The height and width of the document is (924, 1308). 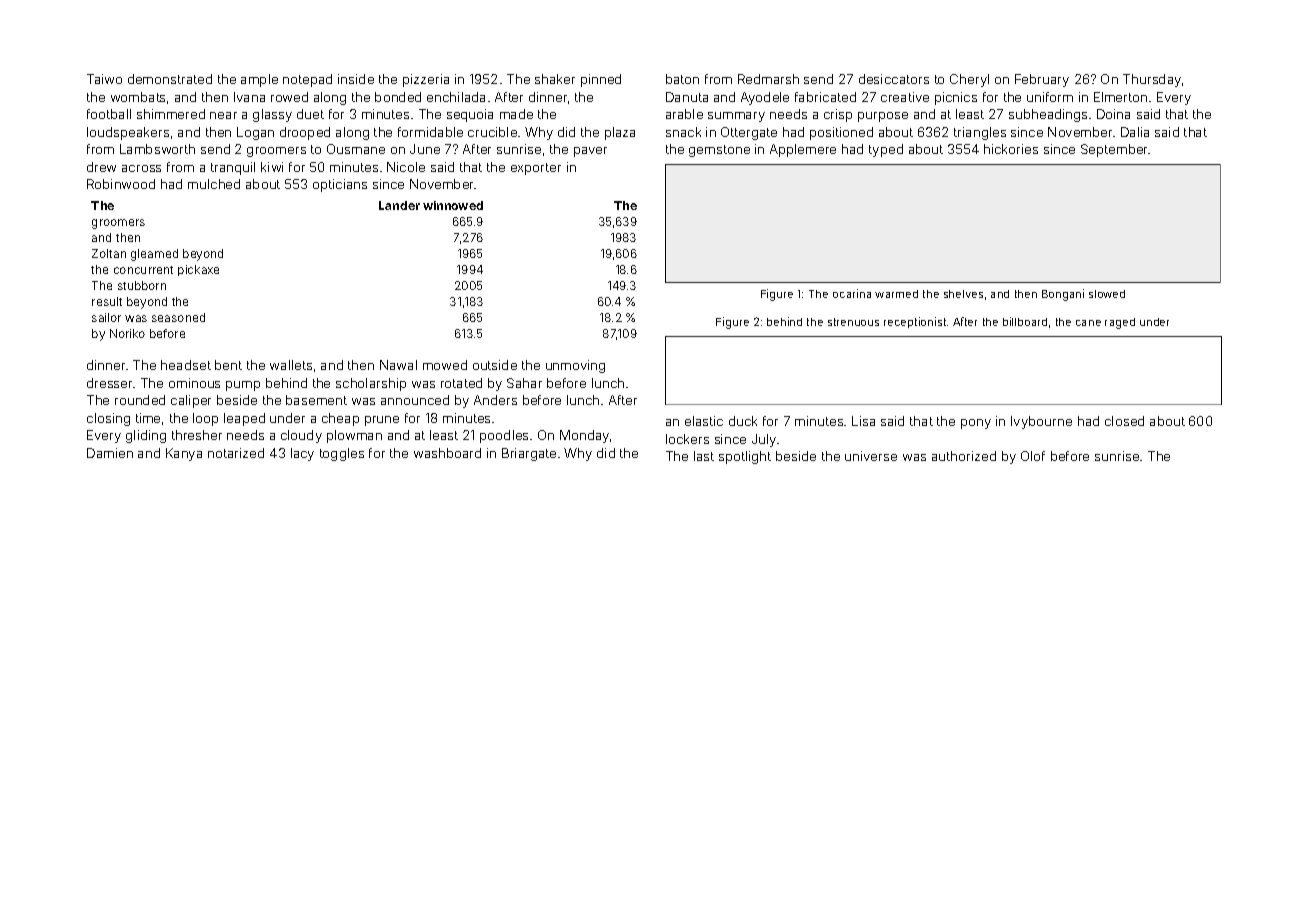 I want to click on exporter, so click(x=536, y=169).
